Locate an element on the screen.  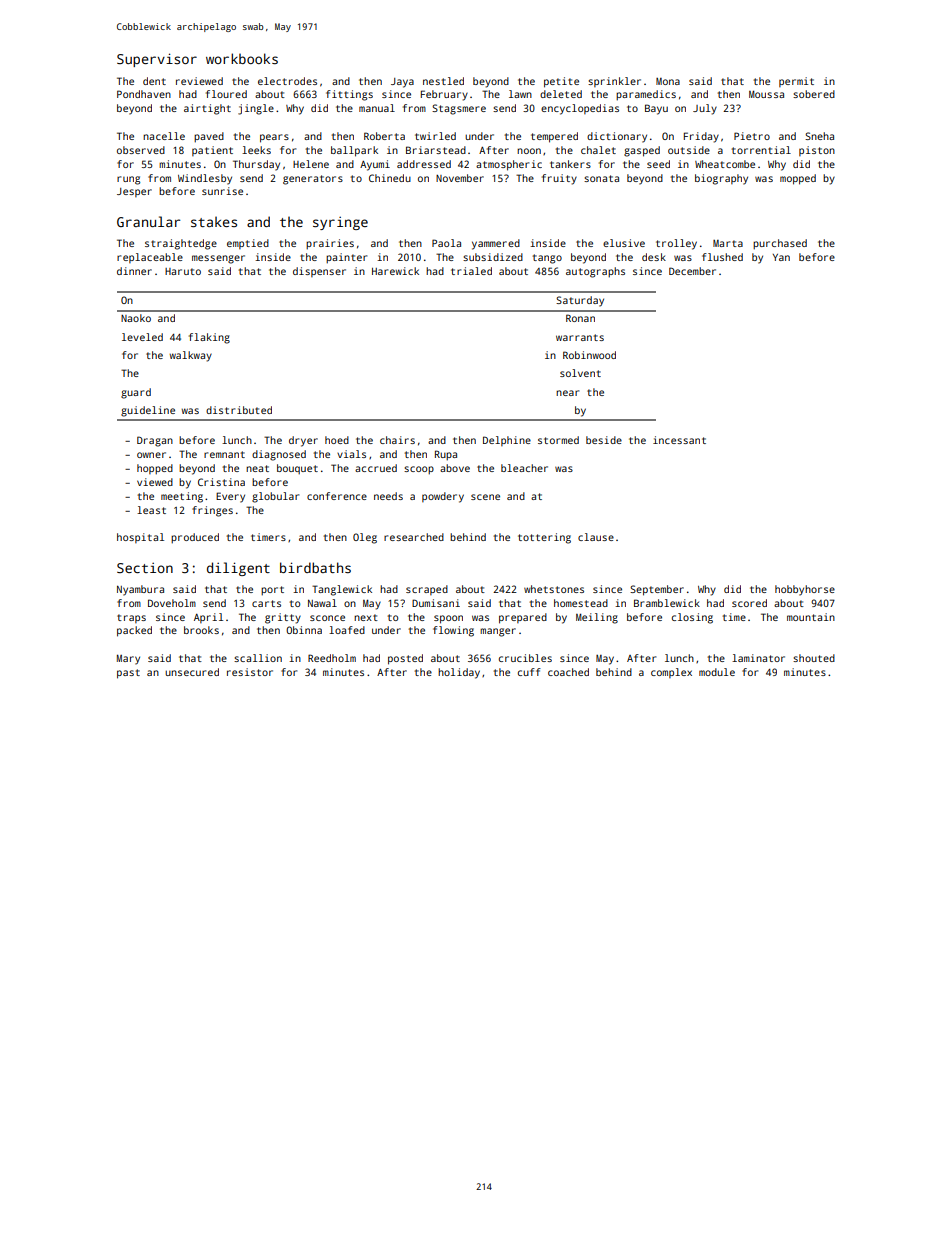
near is located at coordinates (567, 393).
